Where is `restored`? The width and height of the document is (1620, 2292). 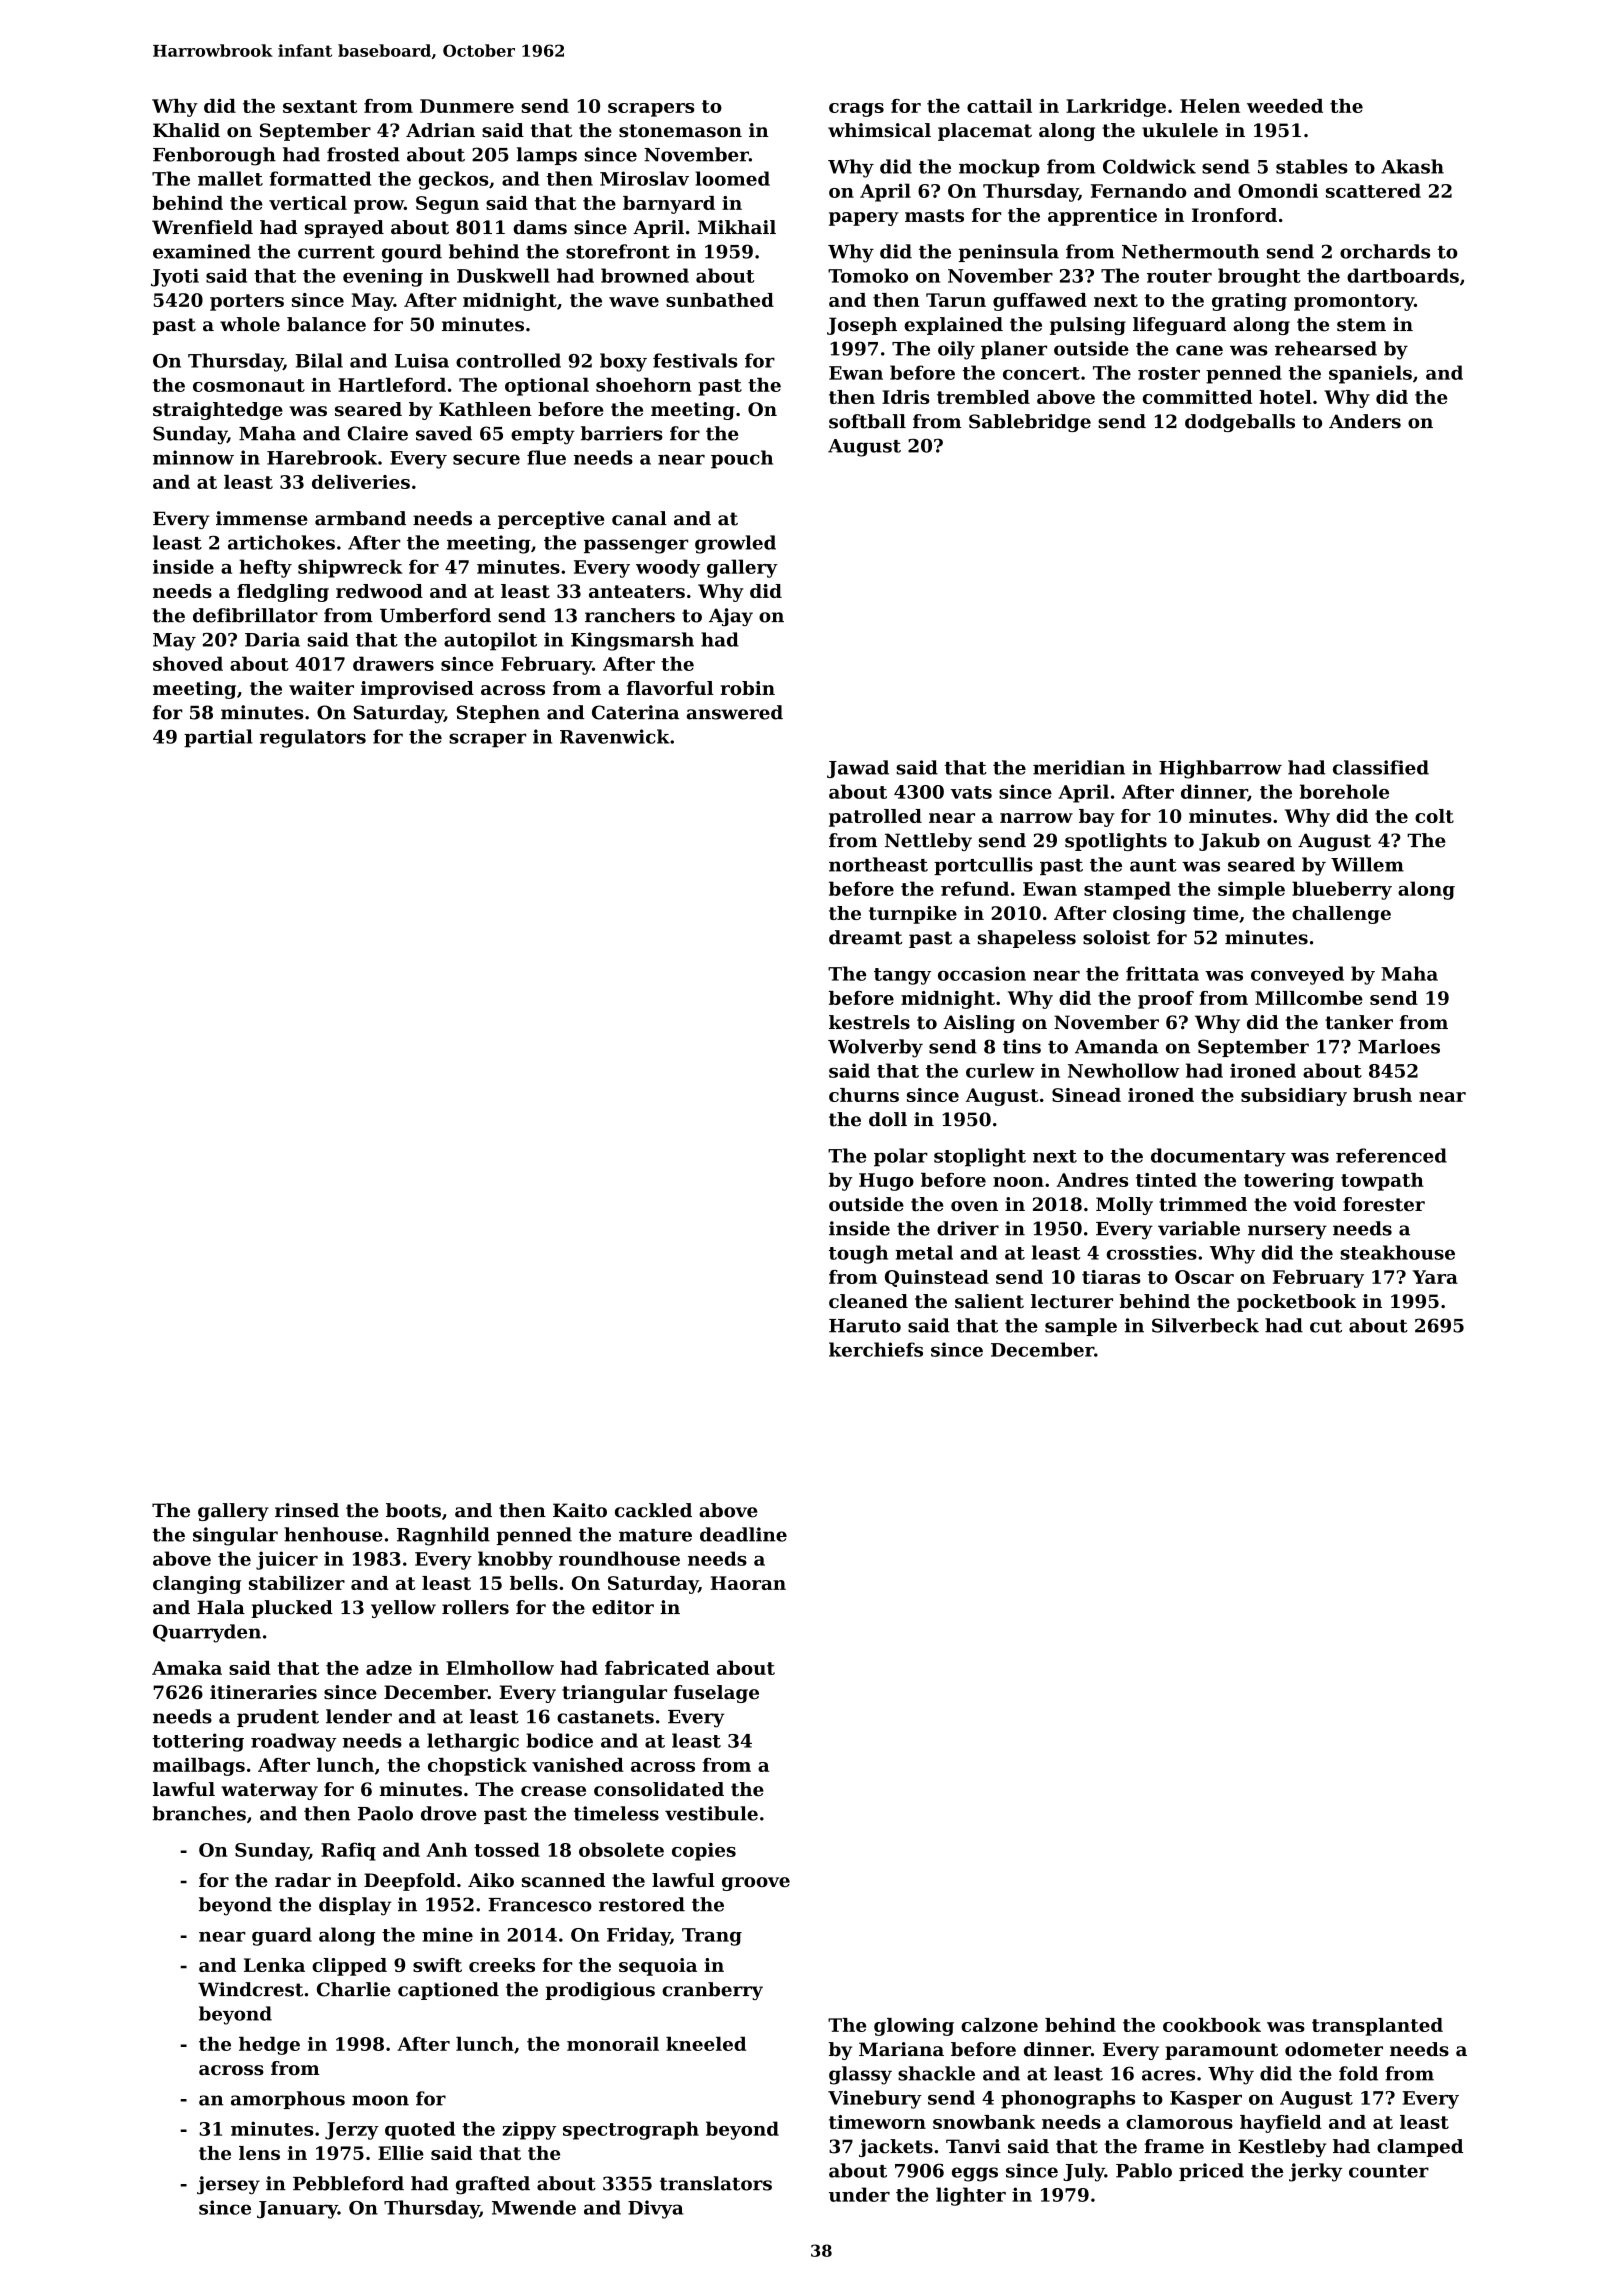 restored is located at coordinates (642, 1904).
